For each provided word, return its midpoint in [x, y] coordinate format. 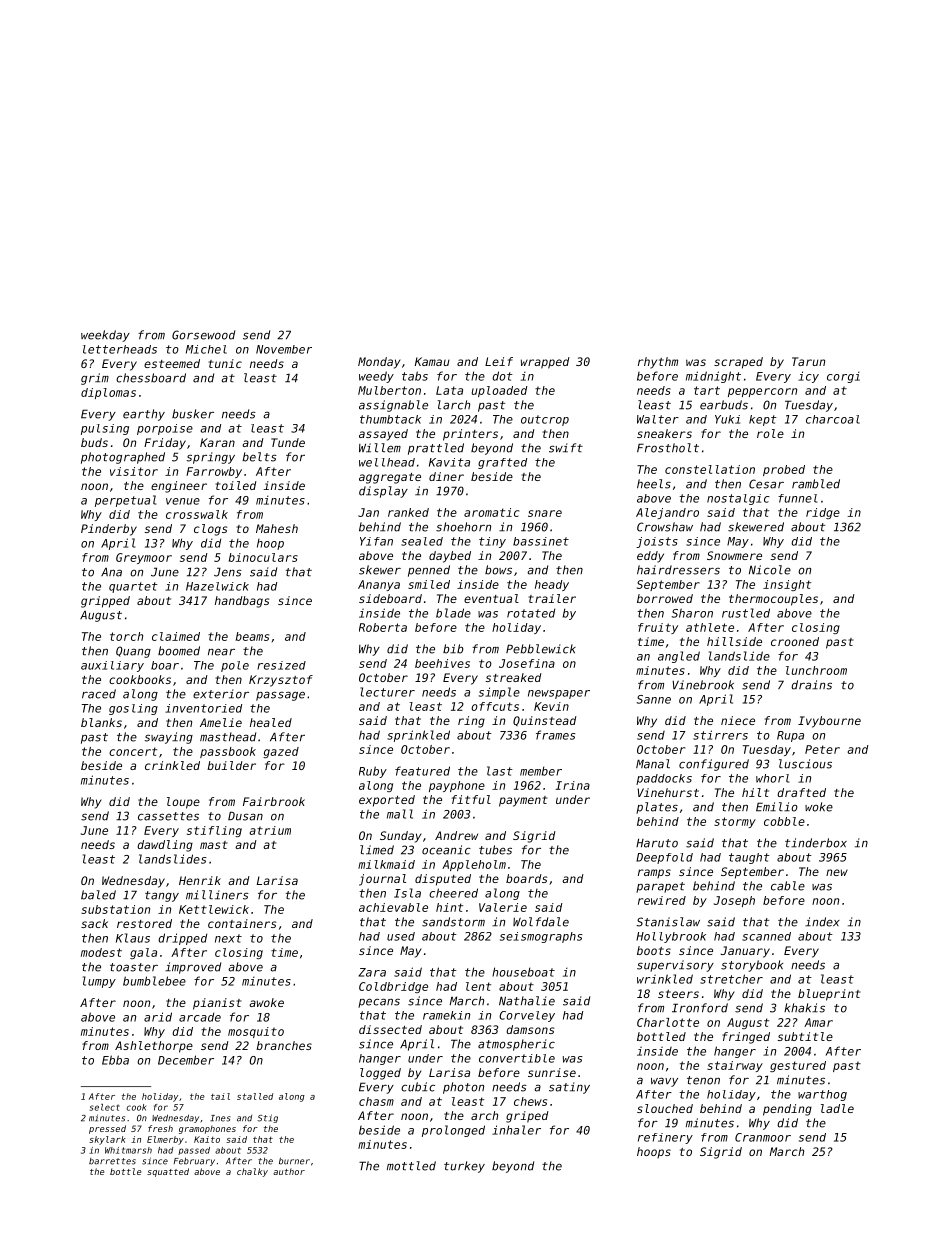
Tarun [808, 361]
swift [566, 448]
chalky [252, 1172]
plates [657, 808]
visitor [134, 471]
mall [400, 814]
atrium [270, 830]
